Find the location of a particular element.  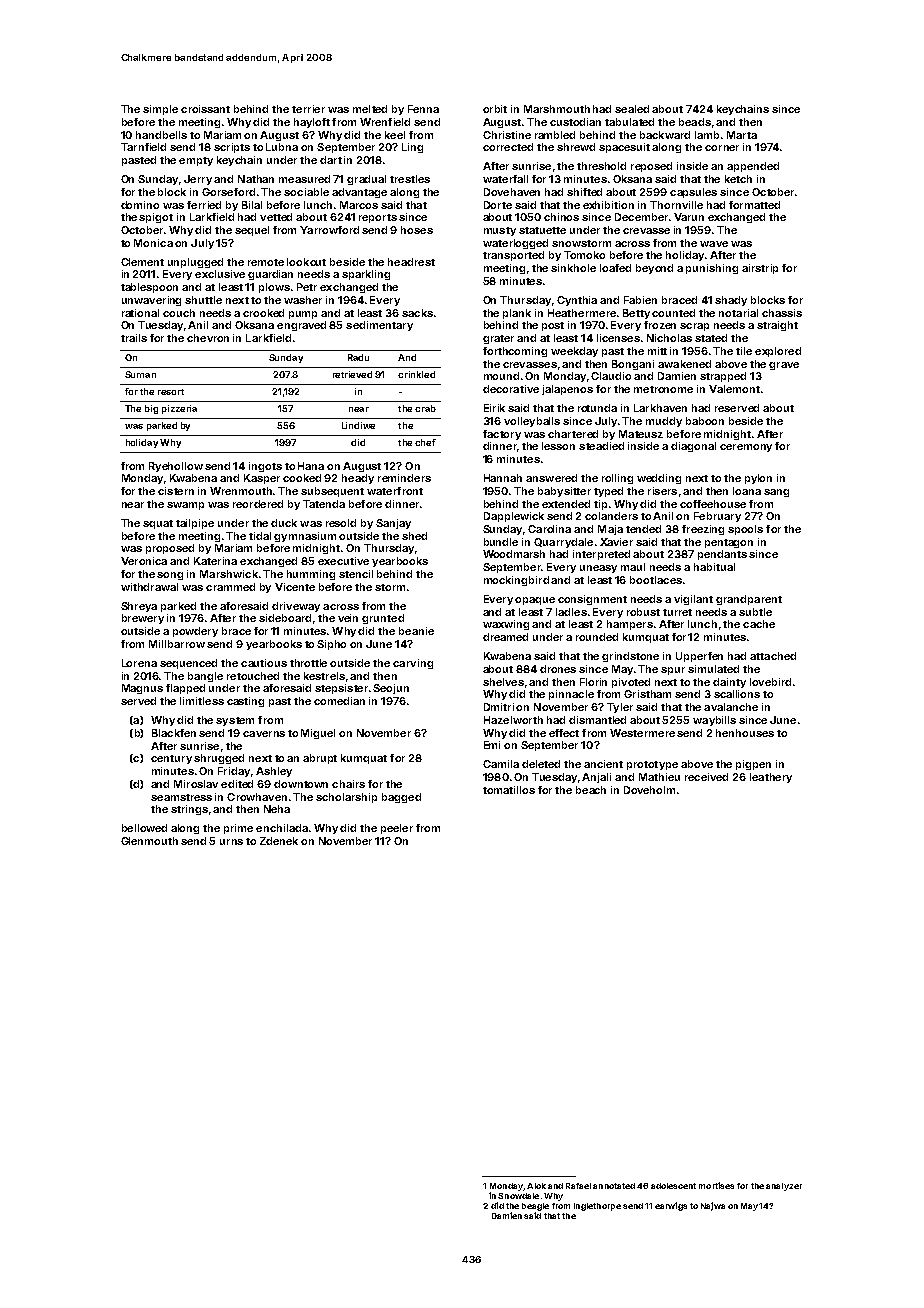

musty is located at coordinates (500, 231).
